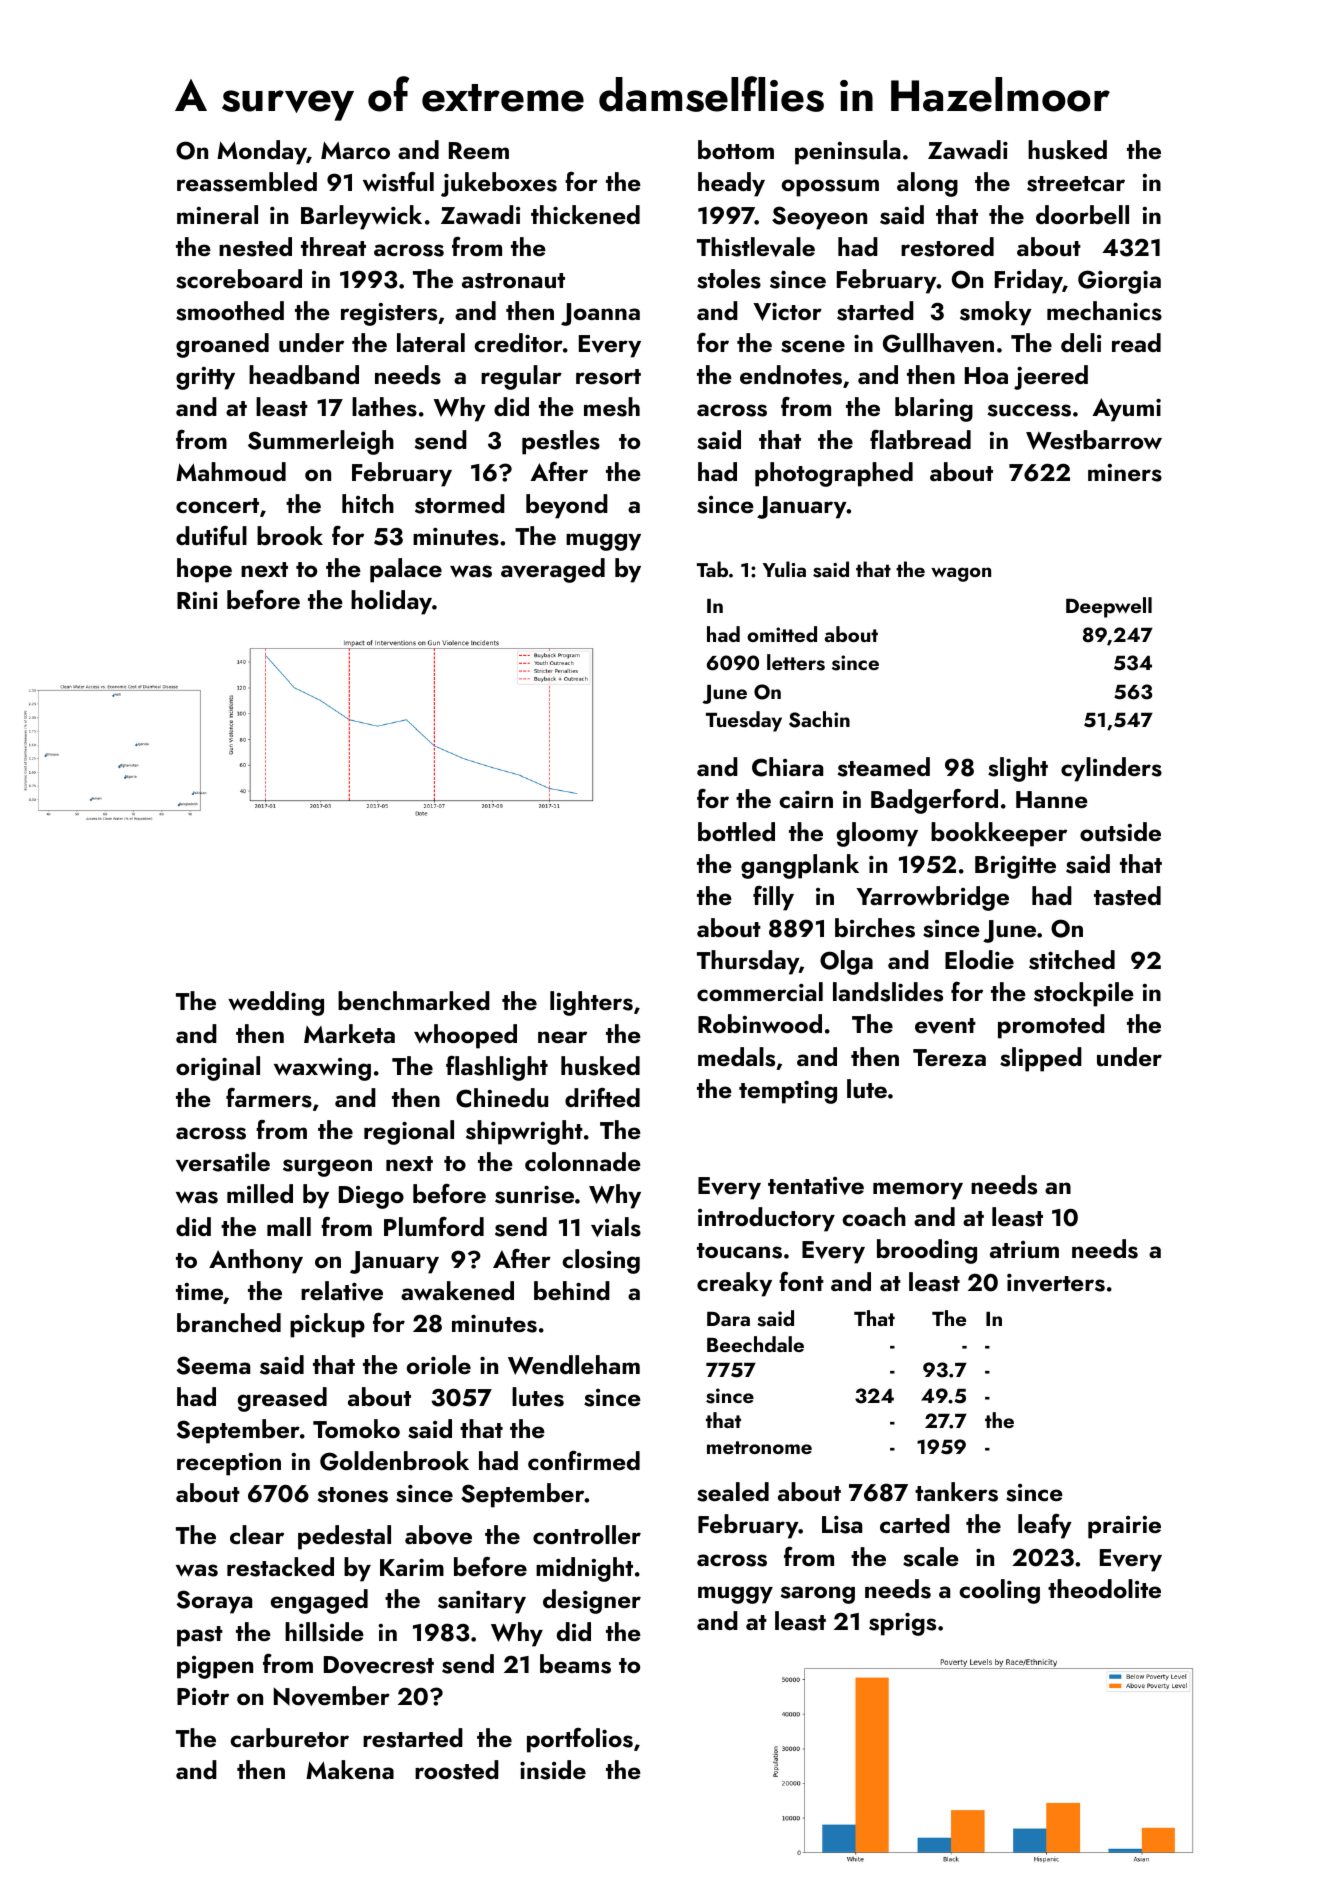  I want to click on Seoyeon, so click(819, 218).
